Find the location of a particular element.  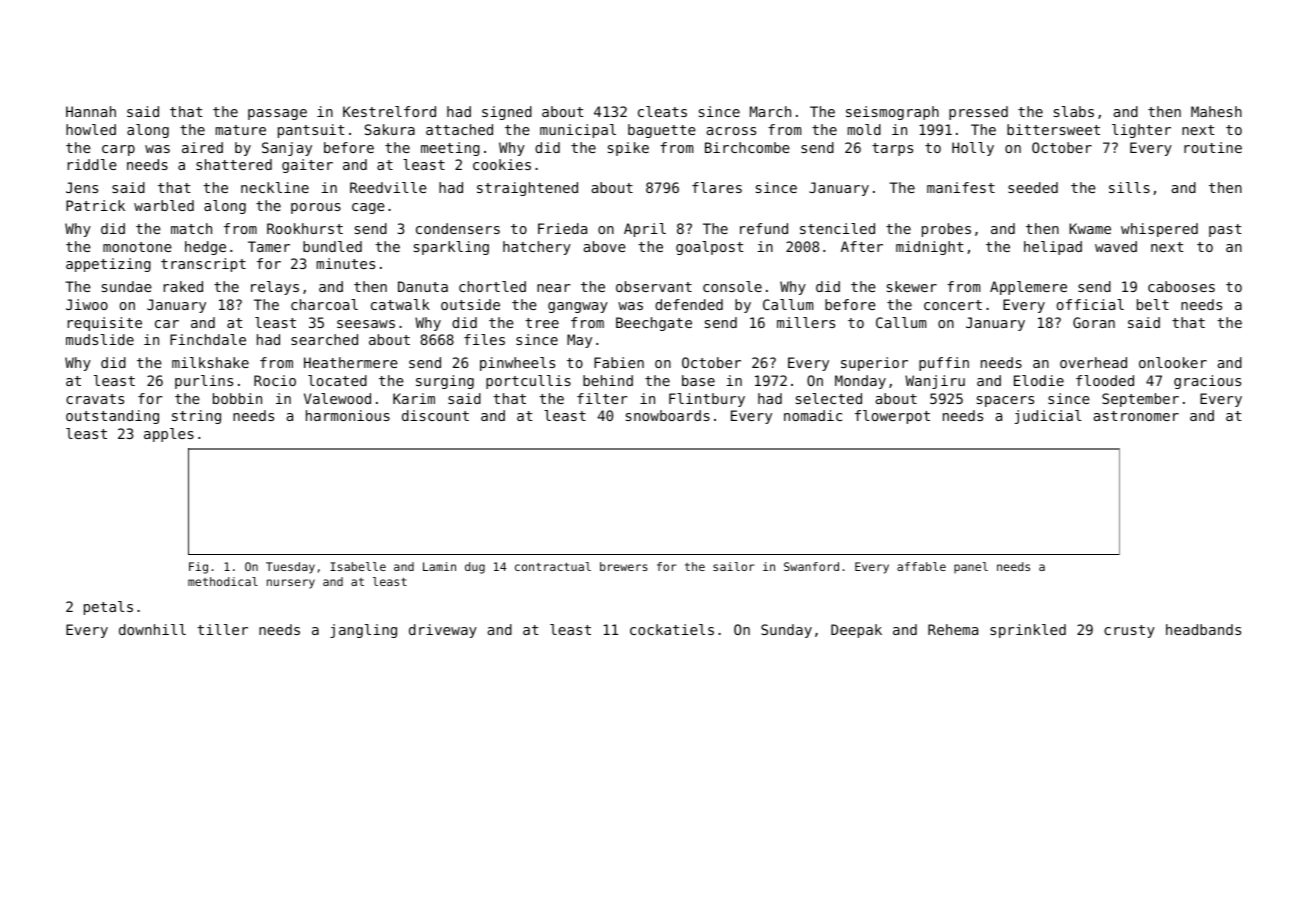

bittersweet is located at coordinates (1053, 129).
